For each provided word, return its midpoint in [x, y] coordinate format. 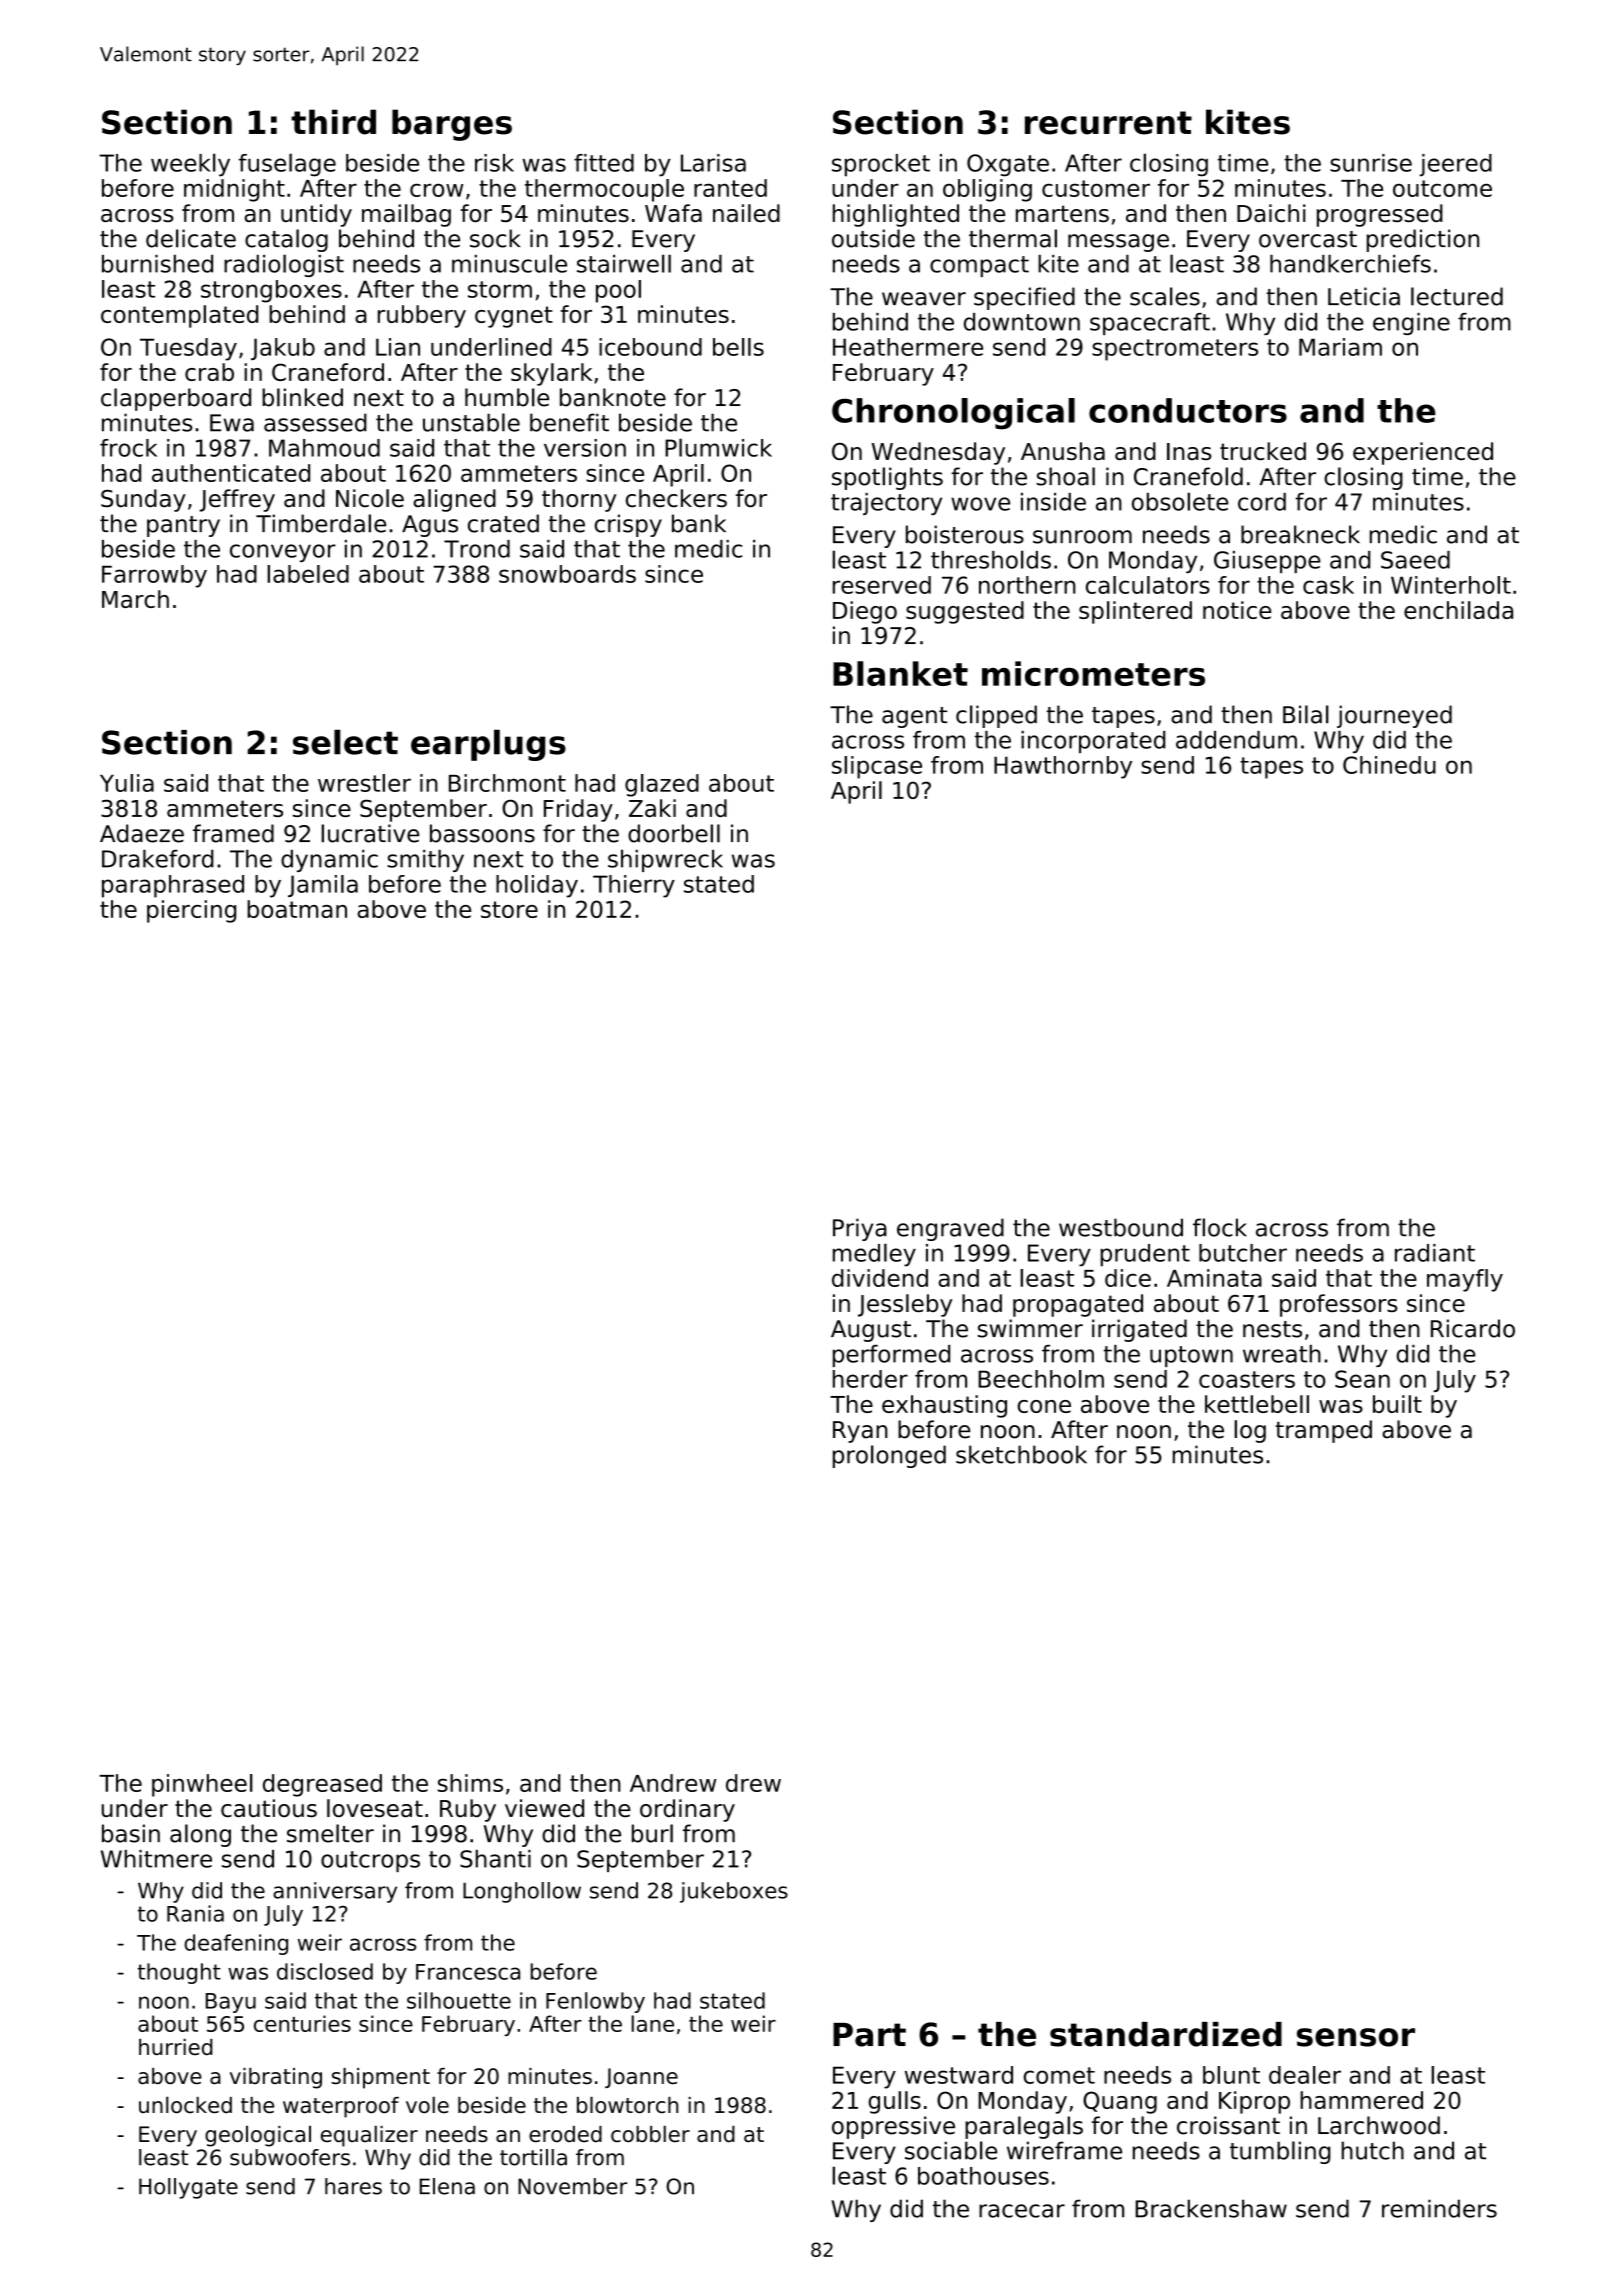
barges [452, 125]
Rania [195, 1913]
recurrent [1108, 123]
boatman [297, 909]
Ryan [860, 1432]
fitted [604, 163]
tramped [1324, 1431]
